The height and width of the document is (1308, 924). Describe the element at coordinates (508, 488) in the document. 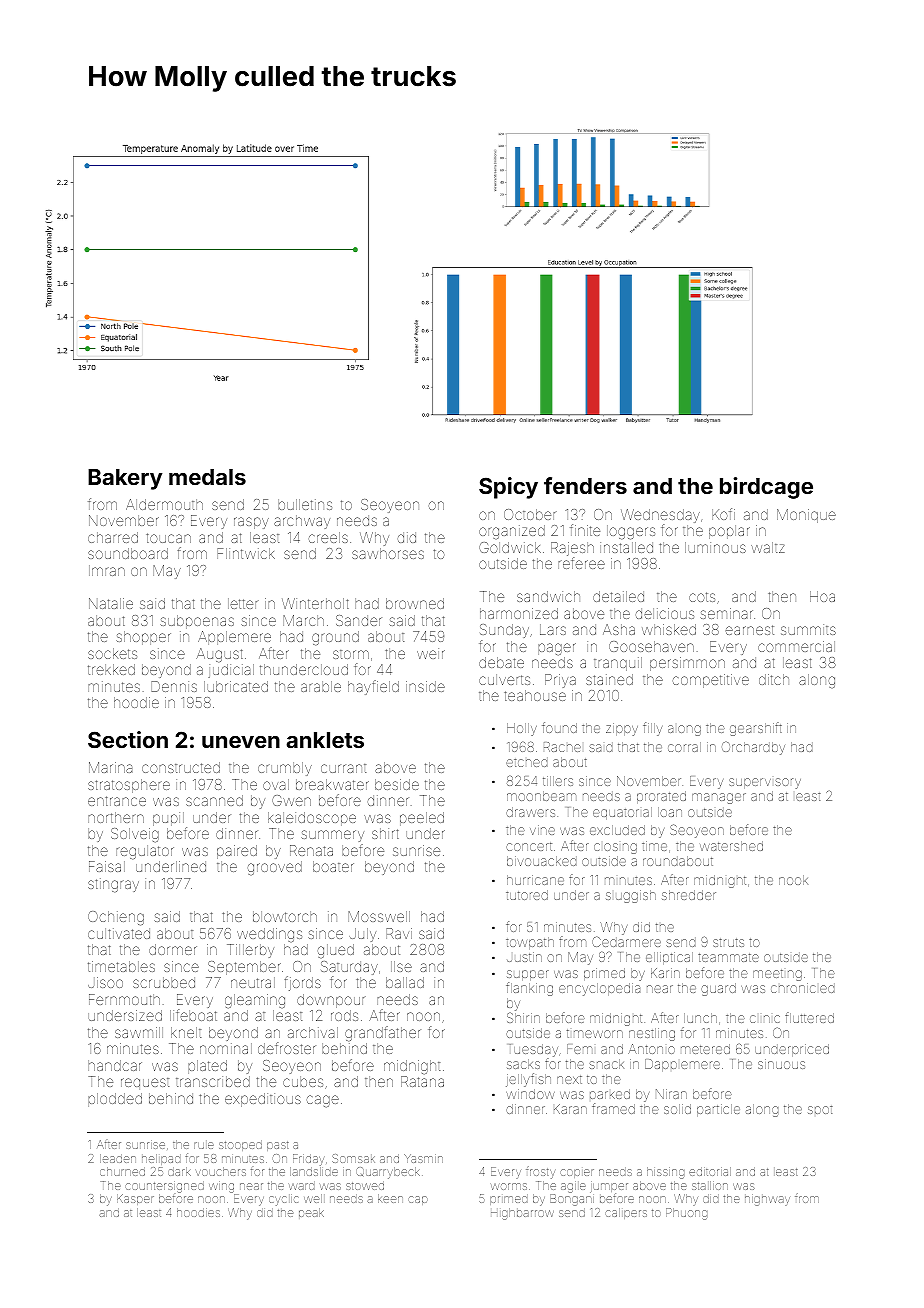

I see `Spicy` at that location.
